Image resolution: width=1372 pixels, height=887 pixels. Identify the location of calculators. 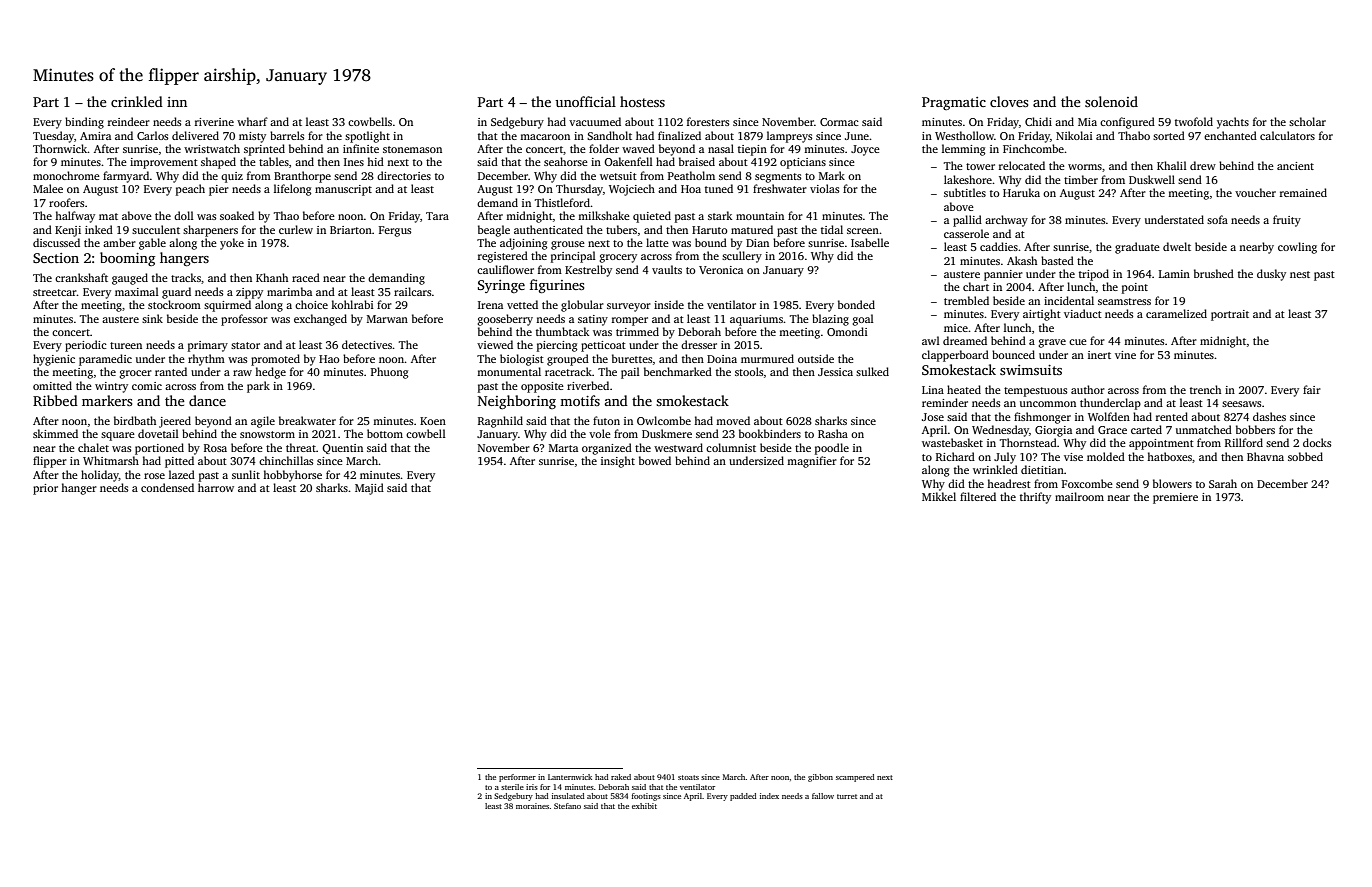
(1287, 135).
